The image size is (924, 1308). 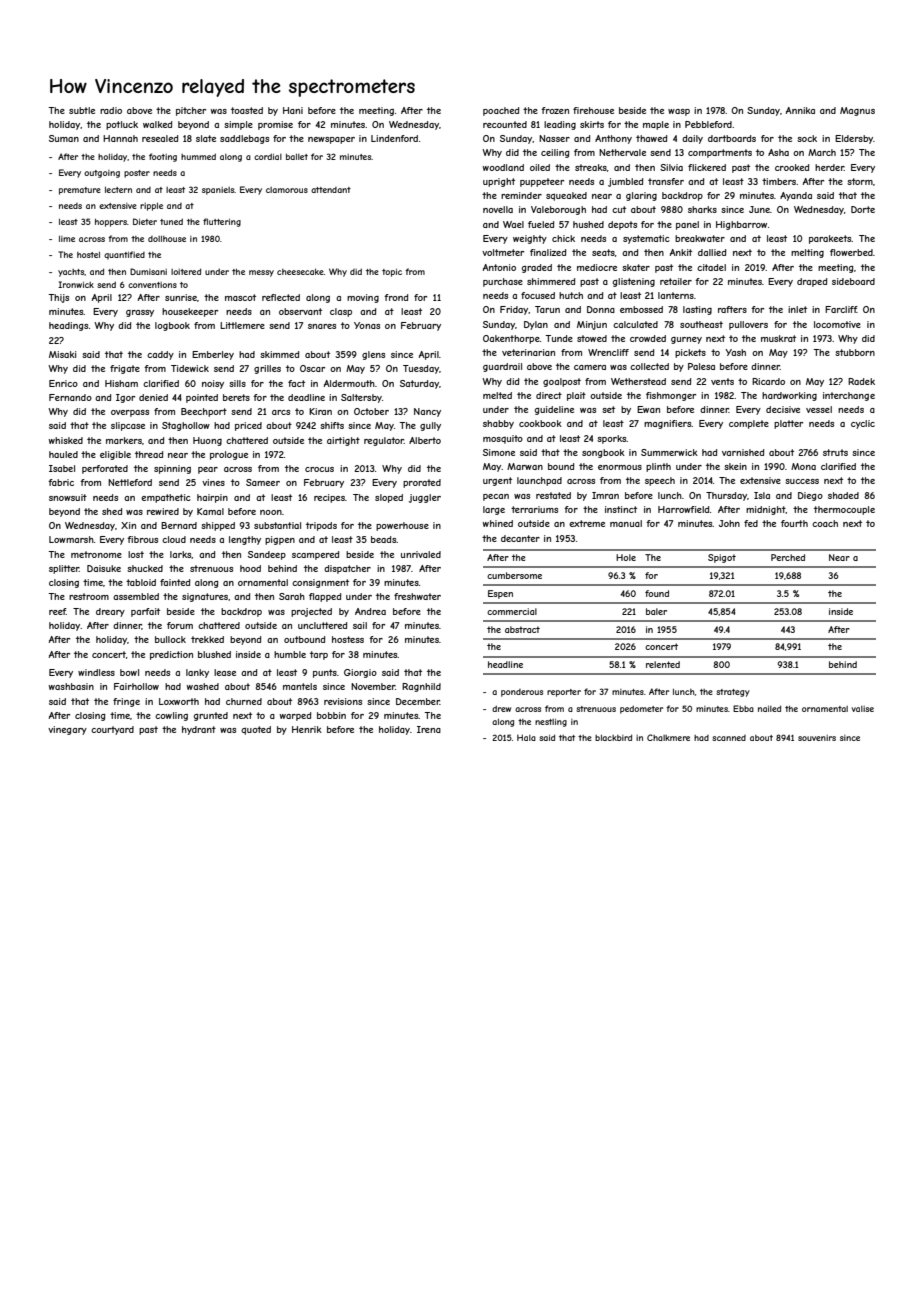 I want to click on freshwater, so click(x=417, y=596).
